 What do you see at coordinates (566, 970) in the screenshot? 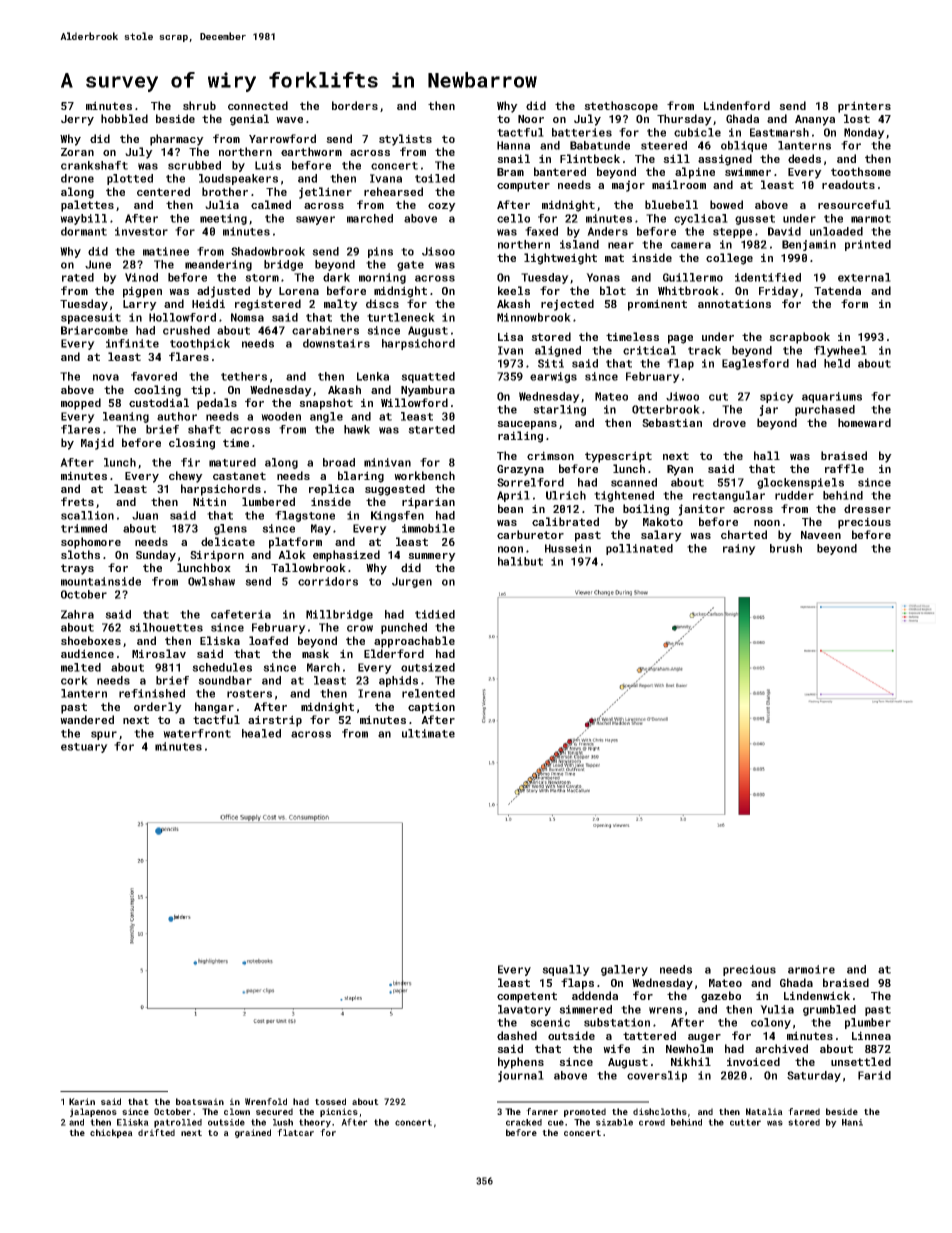
I see `squally` at bounding box center [566, 970].
